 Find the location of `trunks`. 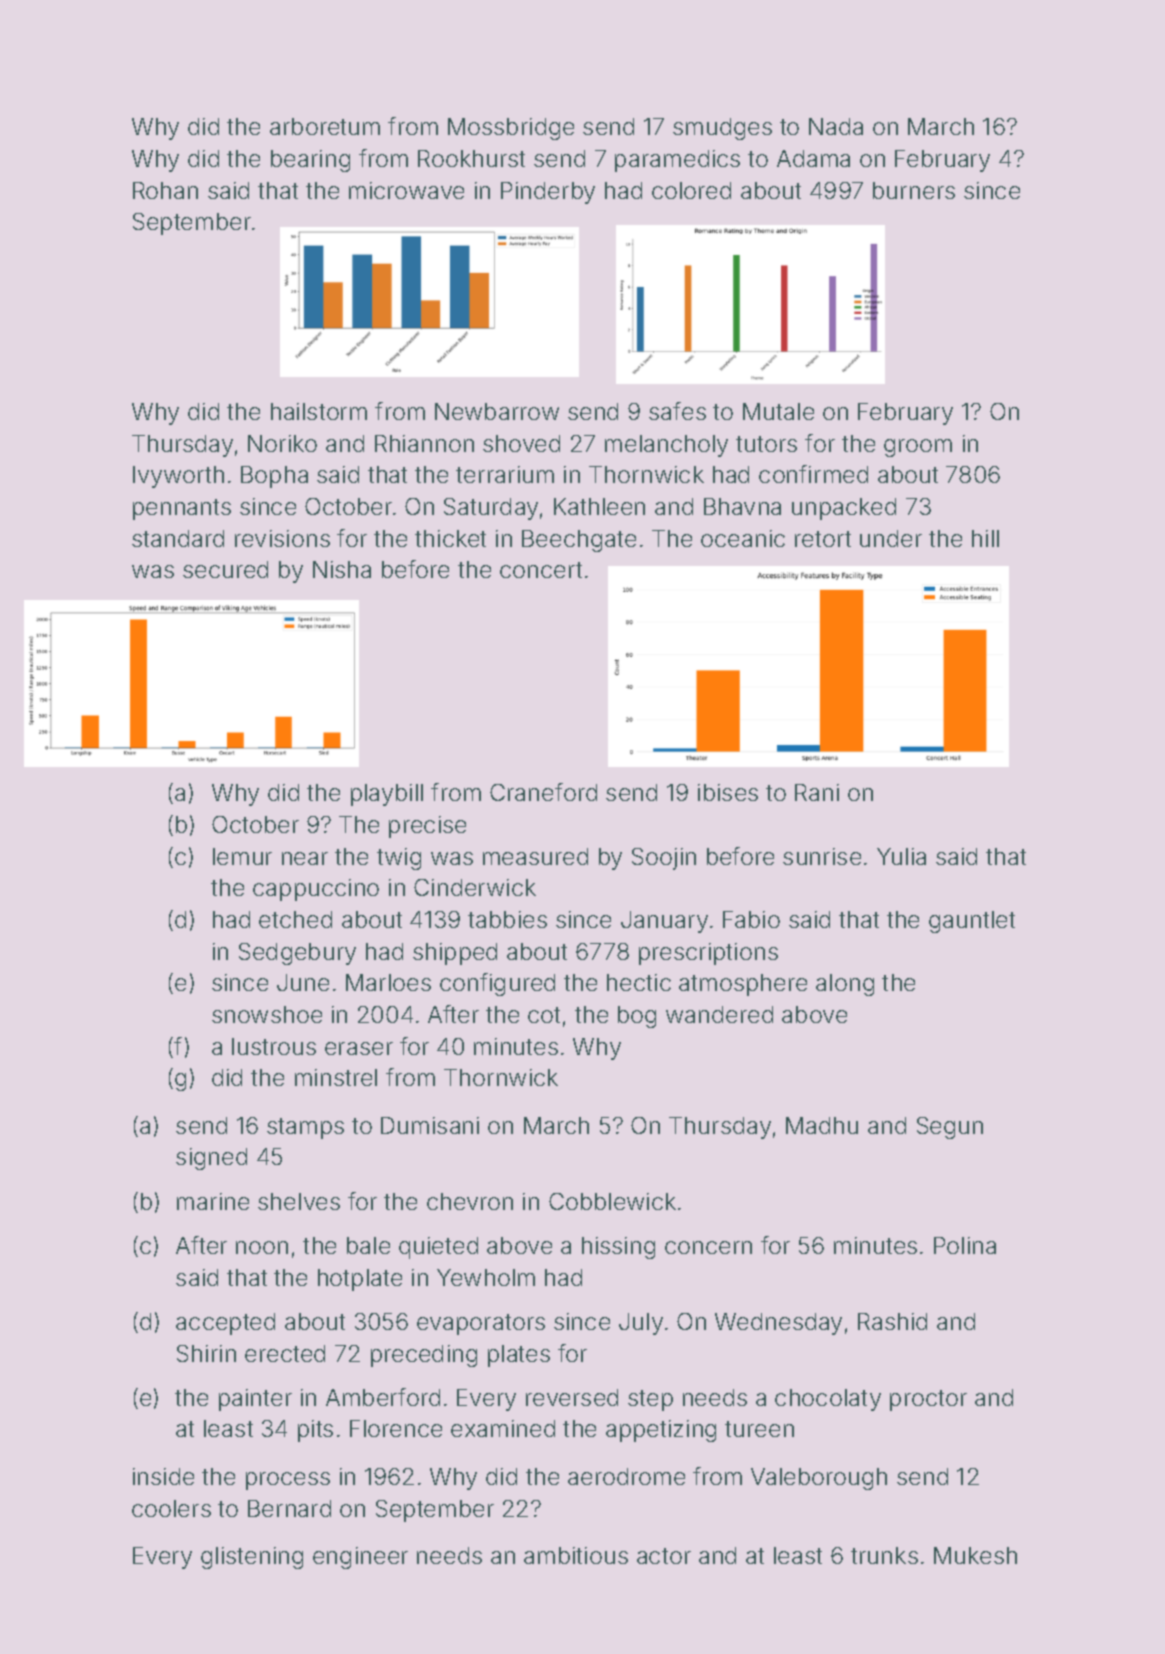

trunks is located at coordinates (884, 1555).
